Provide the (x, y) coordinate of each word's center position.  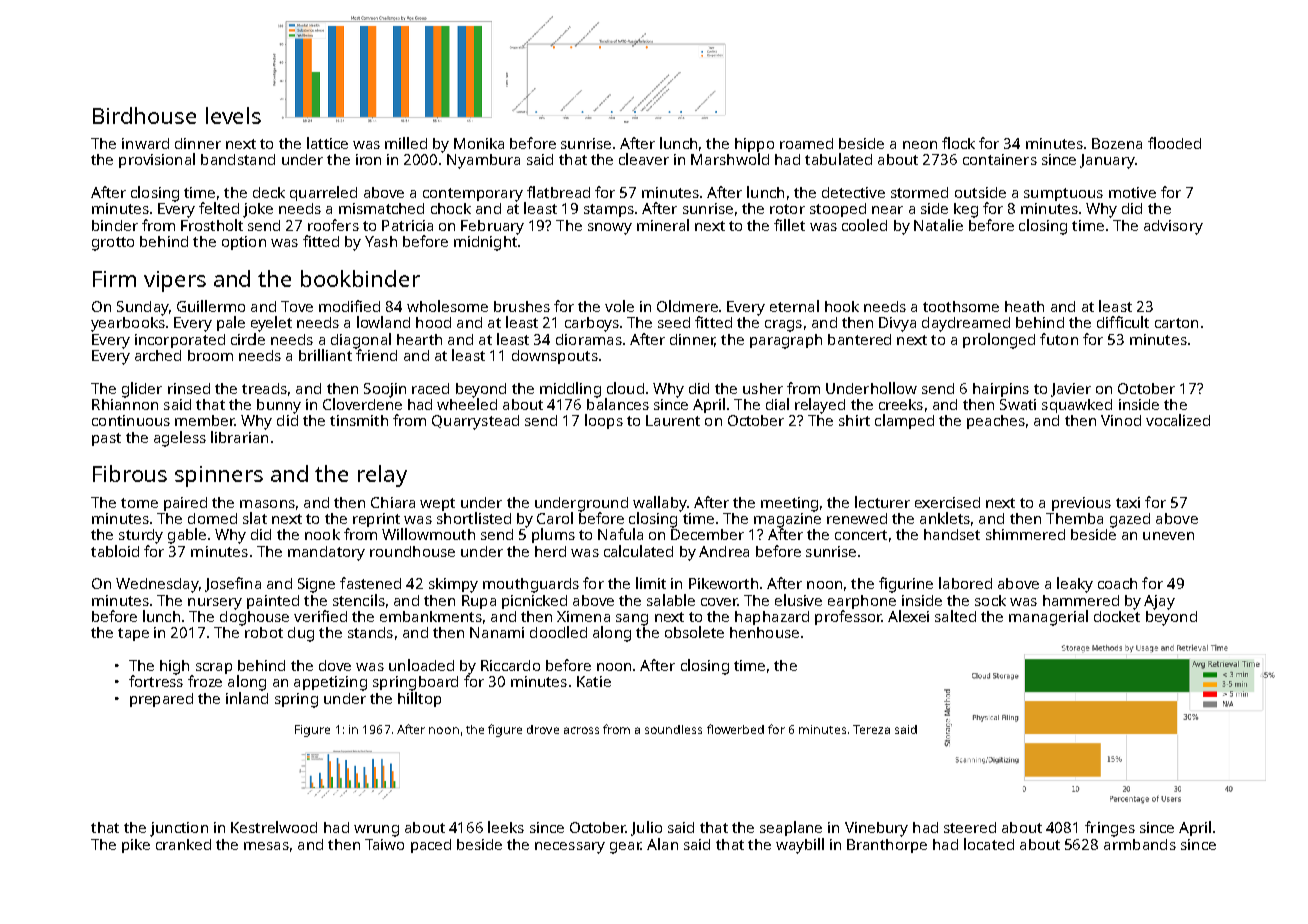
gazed (1130, 520)
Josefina (233, 584)
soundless (673, 729)
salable (671, 600)
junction (179, 829)
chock (451, 208)
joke (258, 210)
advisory (1173, 227)
